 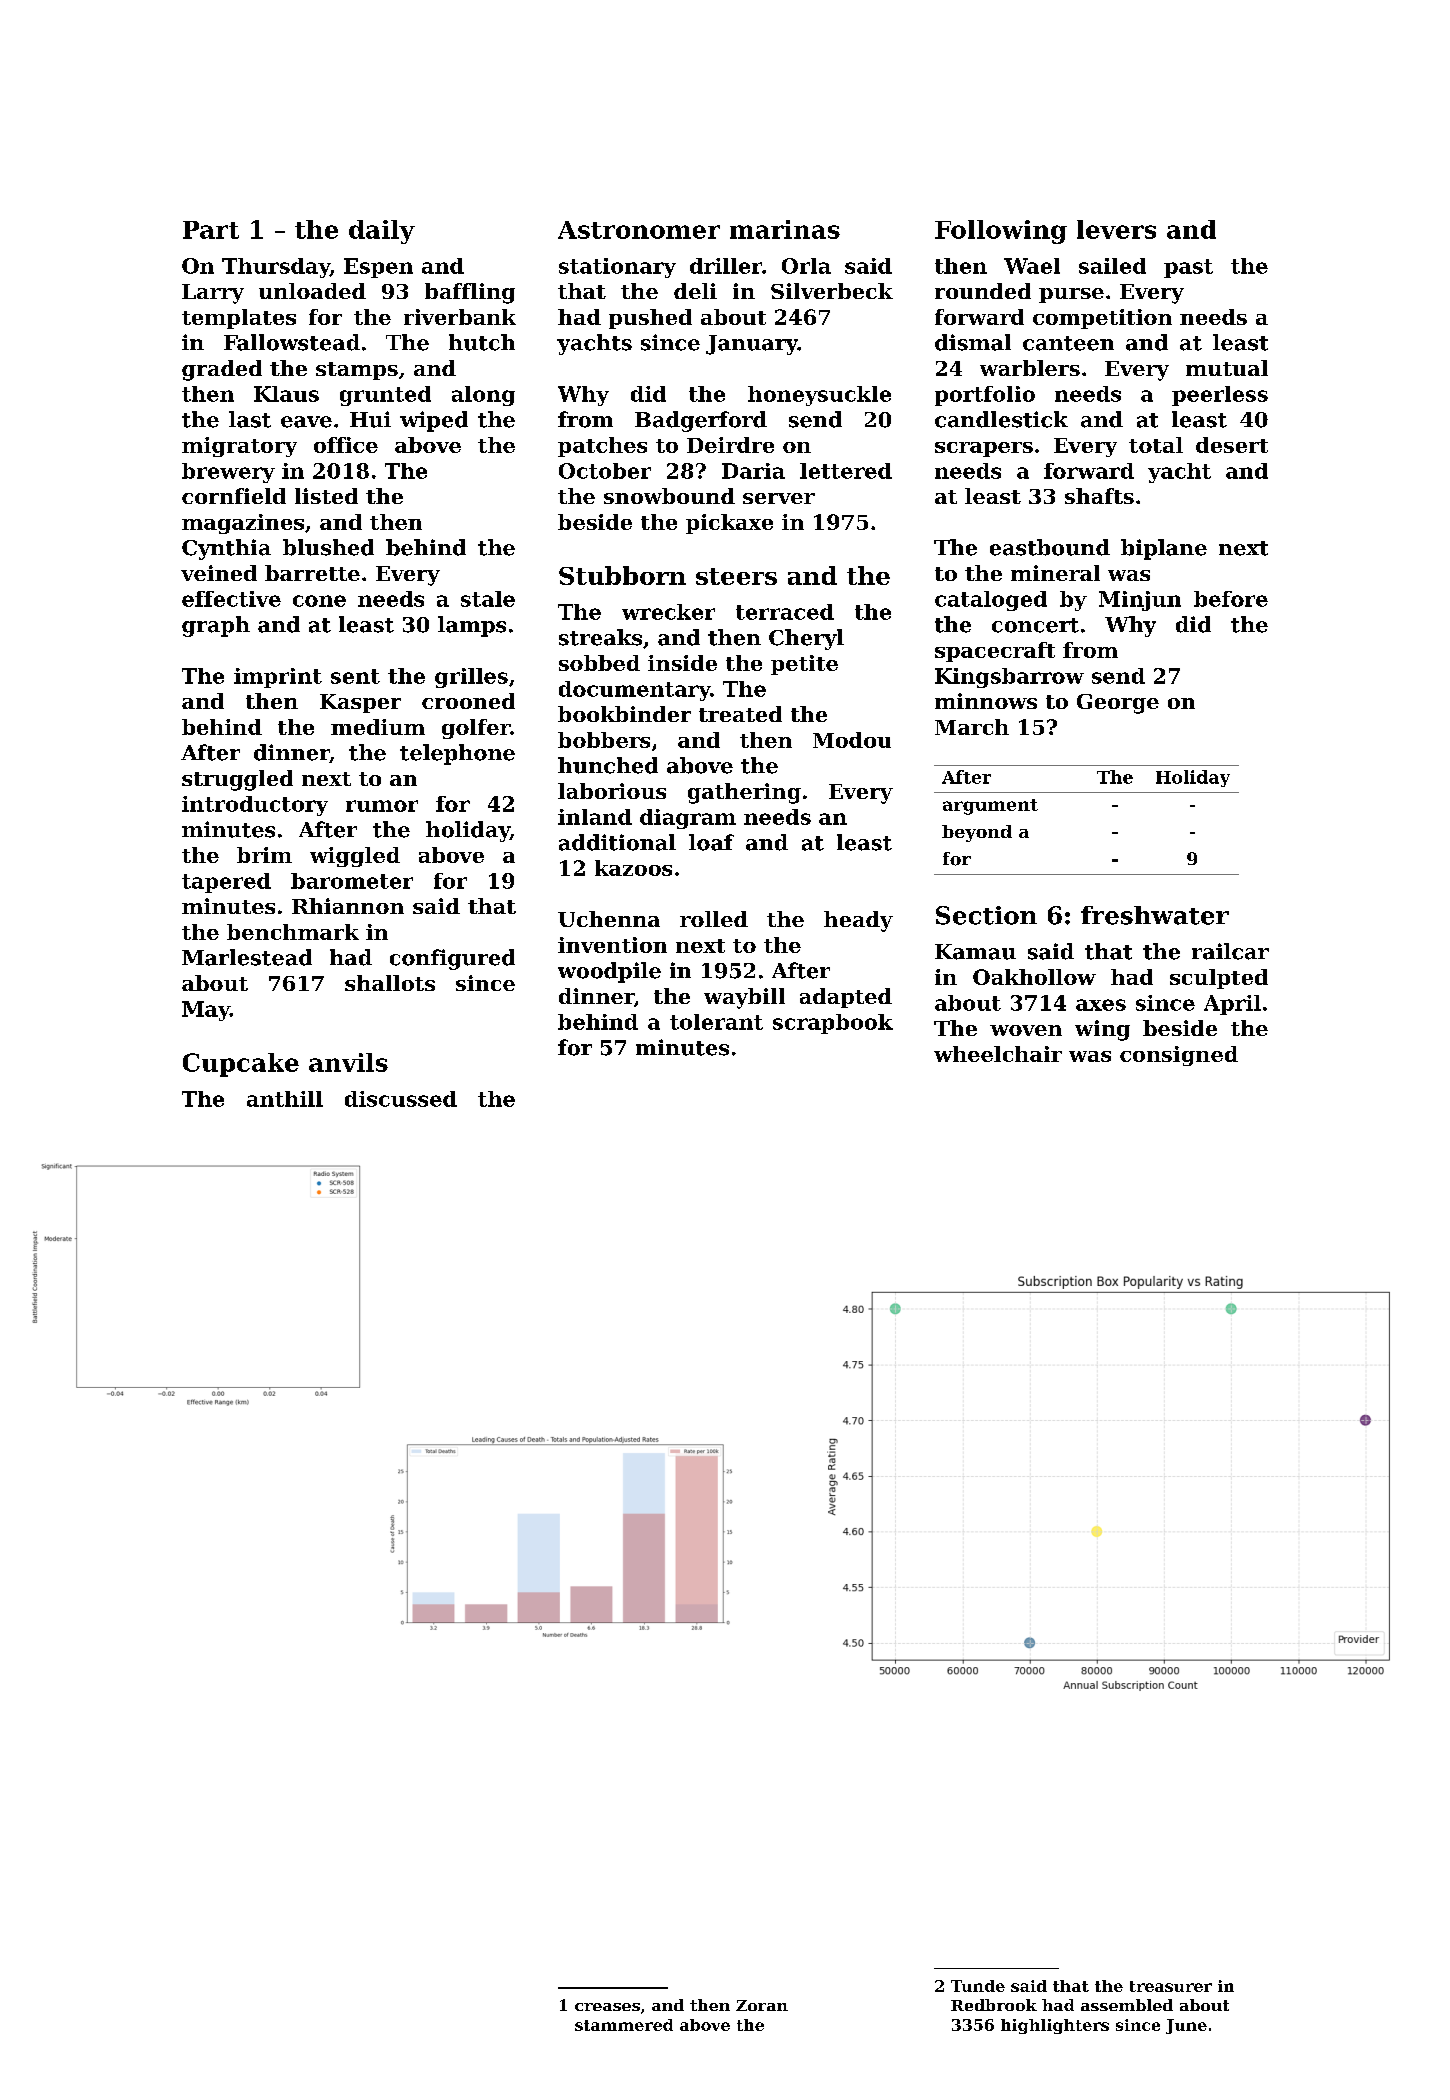 What do you see at coordinates (762, 2005) in the screenshot?
I see `Zoran` at bounding box center [762, 2005].
